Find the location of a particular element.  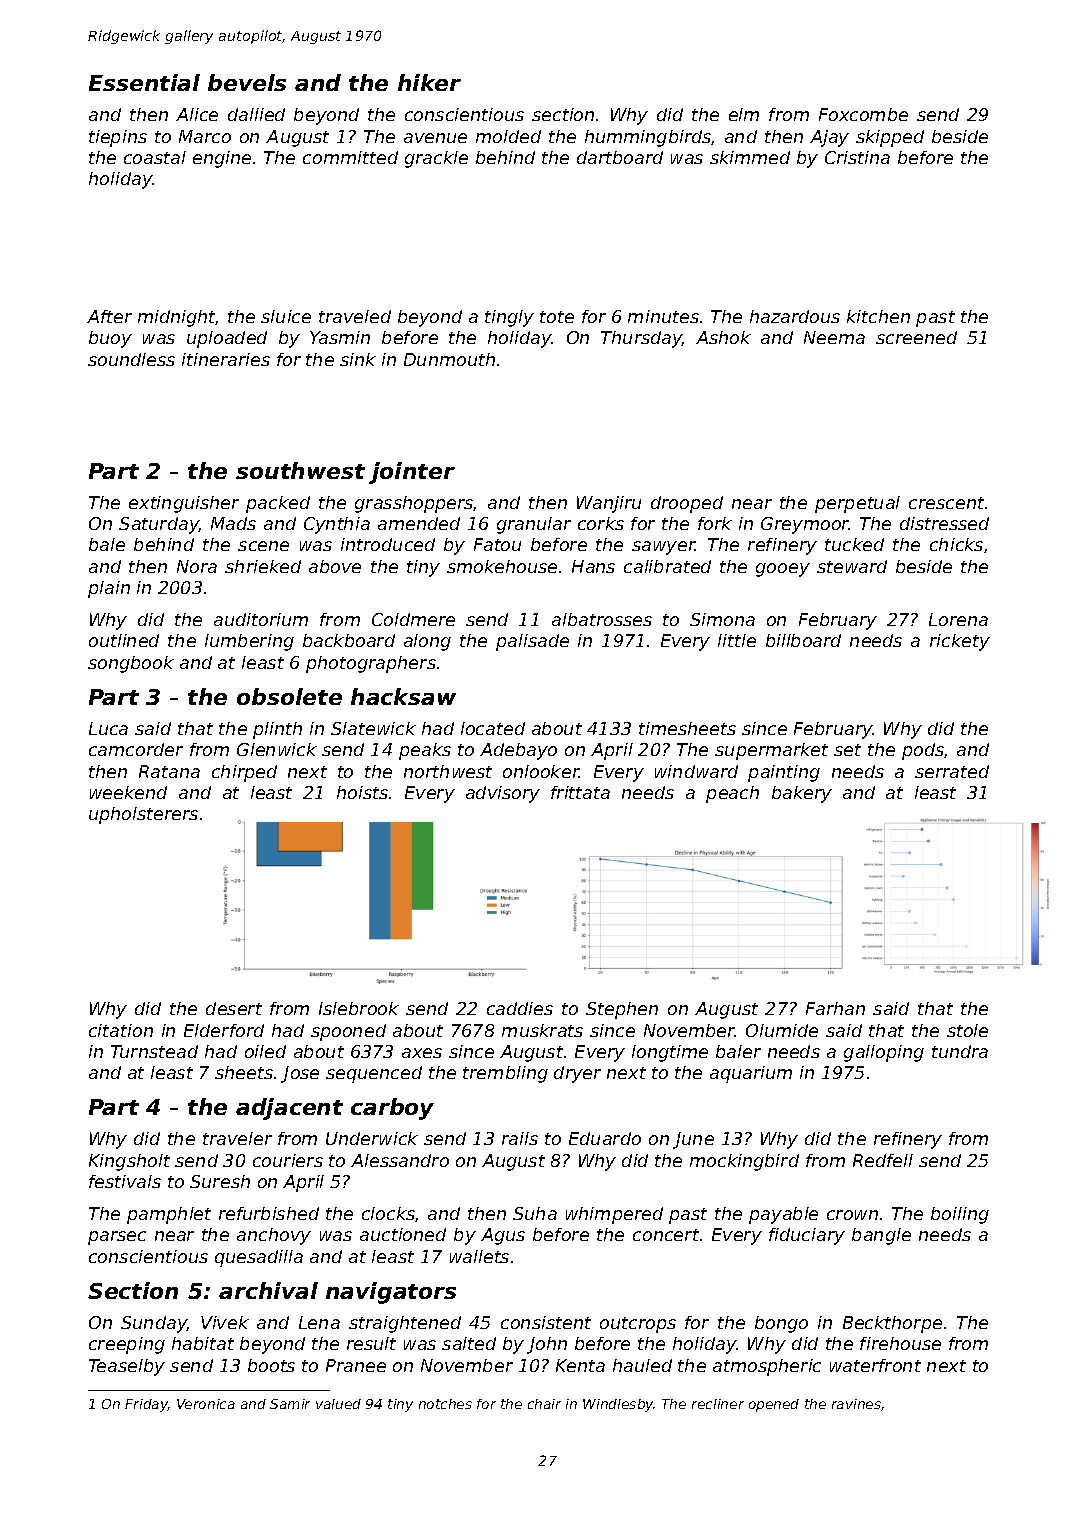

citation is located at coordinates (121, 1030).
